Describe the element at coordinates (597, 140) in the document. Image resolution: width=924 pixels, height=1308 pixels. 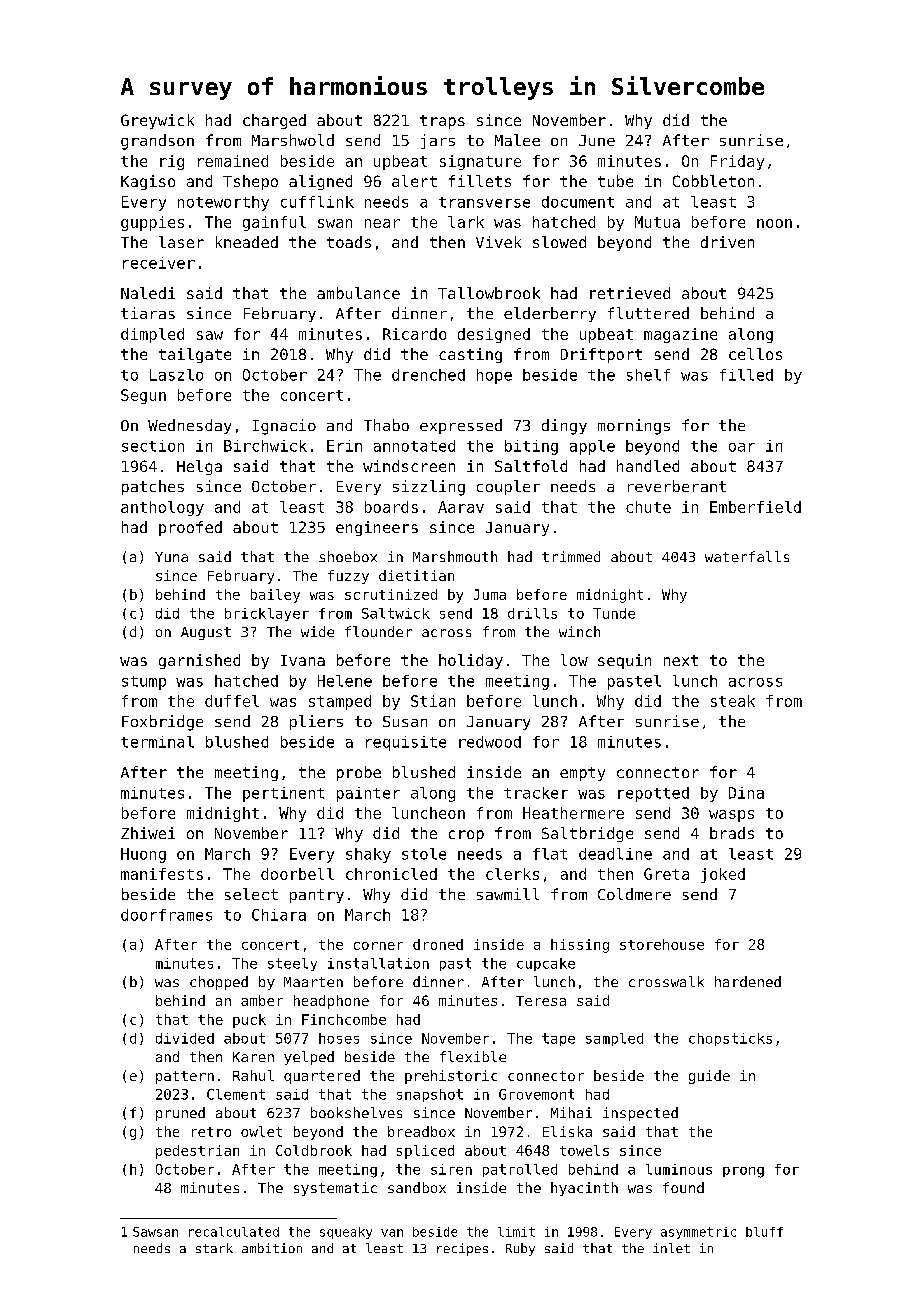
I see `June` at that location.
